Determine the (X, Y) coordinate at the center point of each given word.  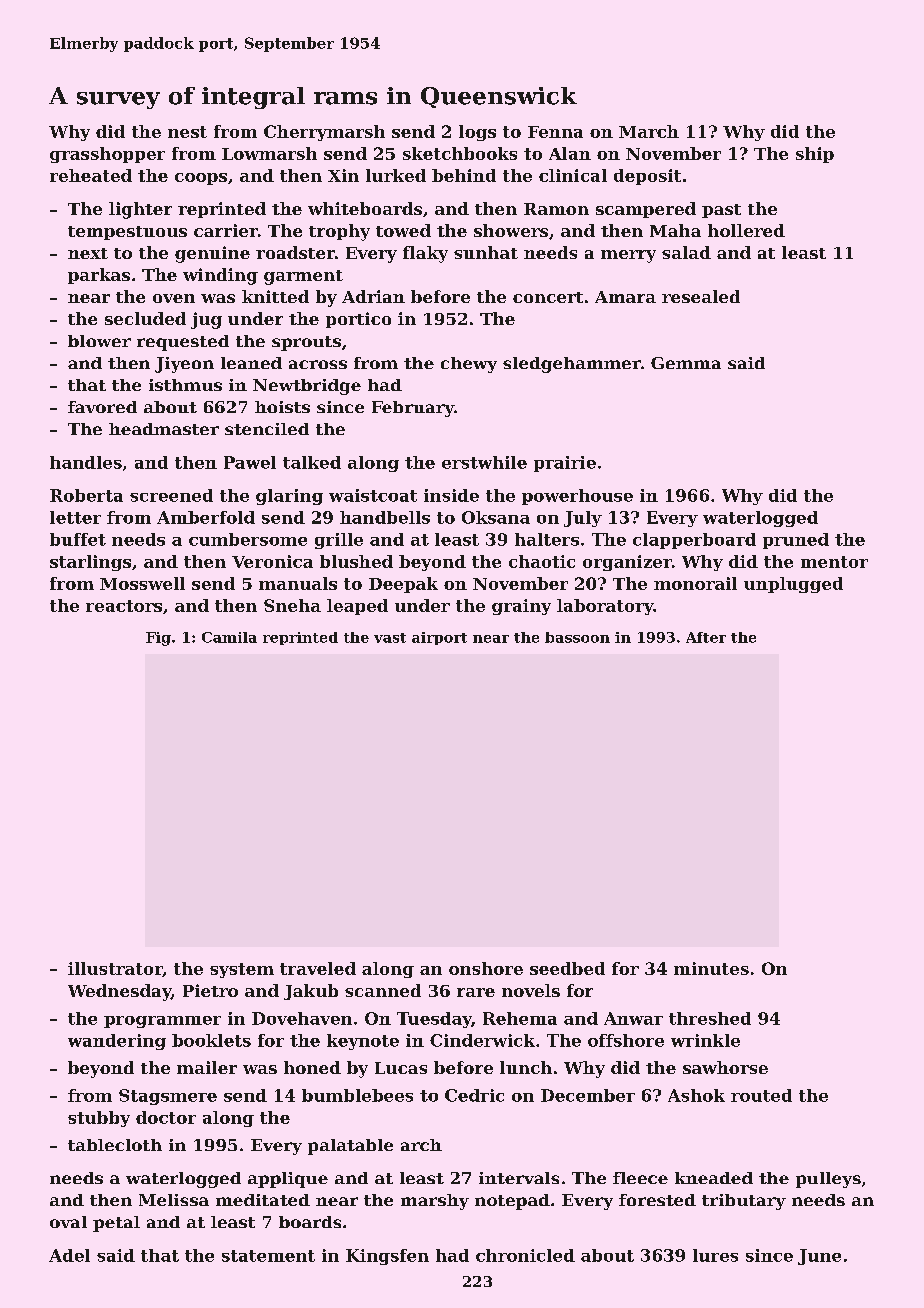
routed (761, 1095)
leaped (357, 607)
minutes (711, 968)
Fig (158, 639)
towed (403, 230)
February (413, 409)
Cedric (474, 1095)
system (242, 970)
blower (99, 341)
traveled (318, 968)
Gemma (686, 363)
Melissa (174, 1200)
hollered (746, 230)
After (706, 637)
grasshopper (107, 155)
